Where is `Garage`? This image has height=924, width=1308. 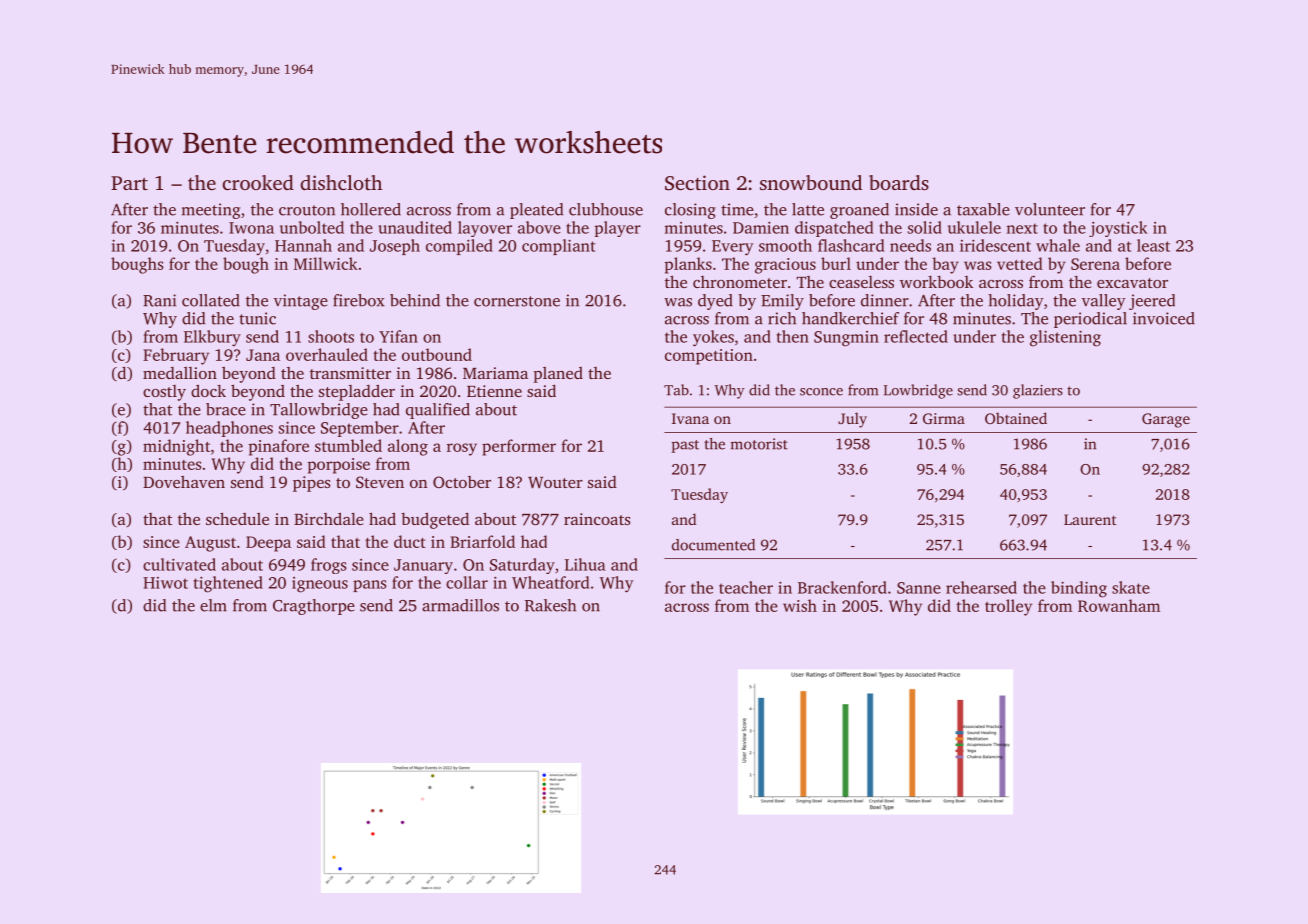 Garage is located at coordinates (1166, 420).
